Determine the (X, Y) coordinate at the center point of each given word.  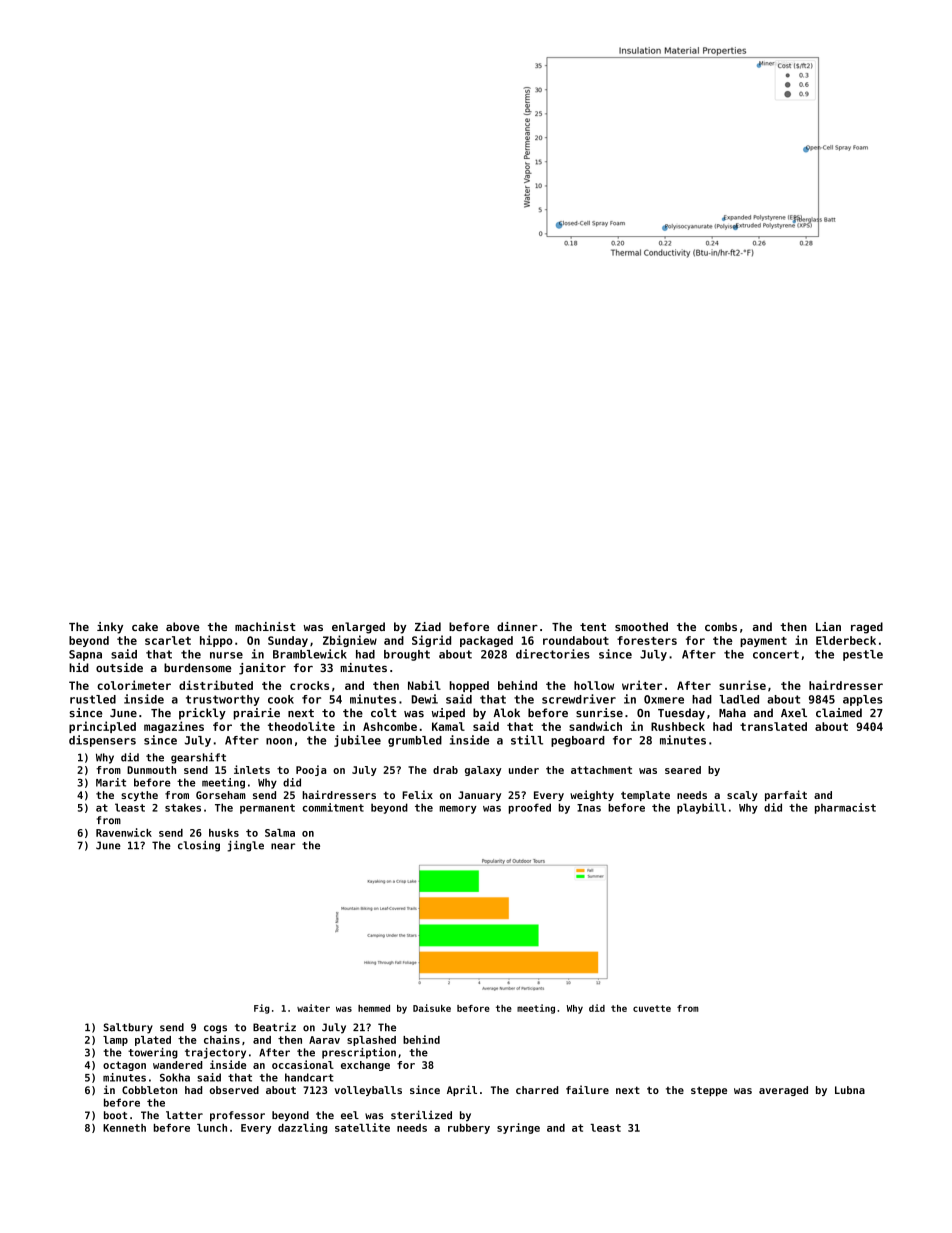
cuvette (652, 1008)
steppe (709, 1091)
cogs (215, 1029)
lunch (212, 1128)
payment (763, 642)
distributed (216, 685)
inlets (252, 769)
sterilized (421, 1115)
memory (458, 810)
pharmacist (845, 808)
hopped (469, 686)
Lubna (850, 1090)
